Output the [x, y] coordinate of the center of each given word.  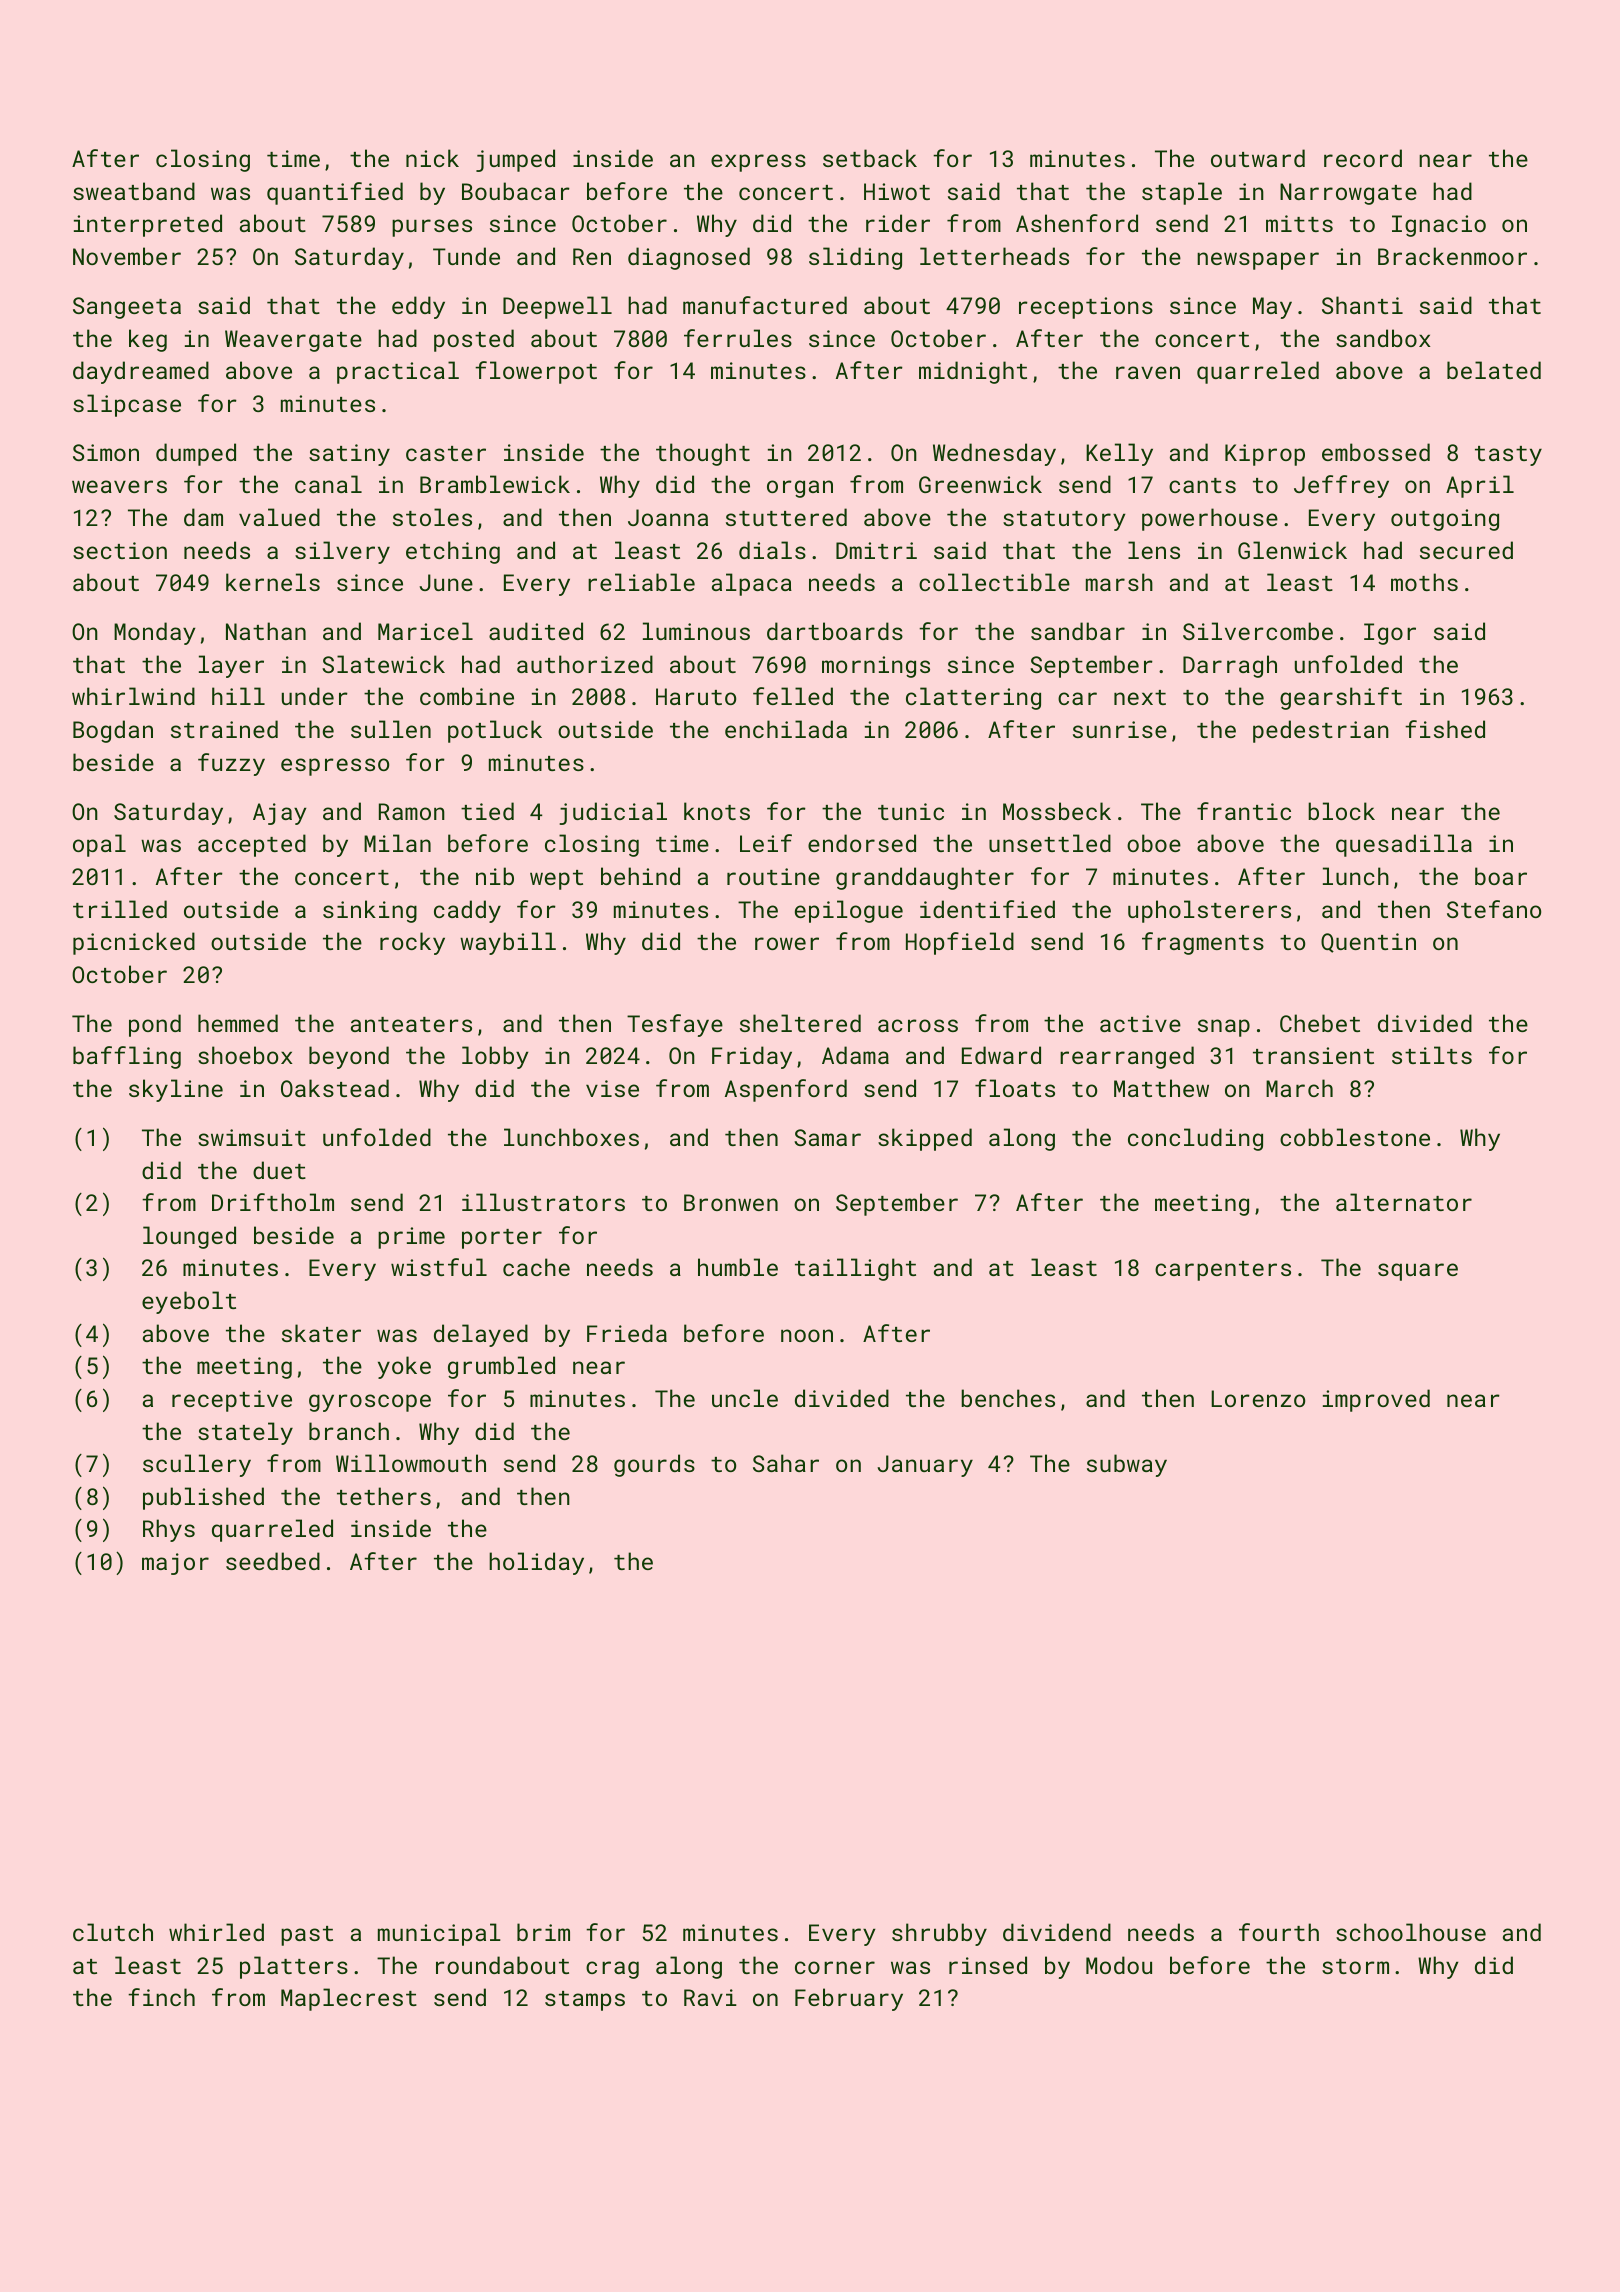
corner [835, 1967]
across [918, 1025]
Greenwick [980, 484]
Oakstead [335, 1088]
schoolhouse [1411, 1932]
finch [161, 1997]
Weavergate [293, 341]
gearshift [1341, 698]
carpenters [1223, 1271]
